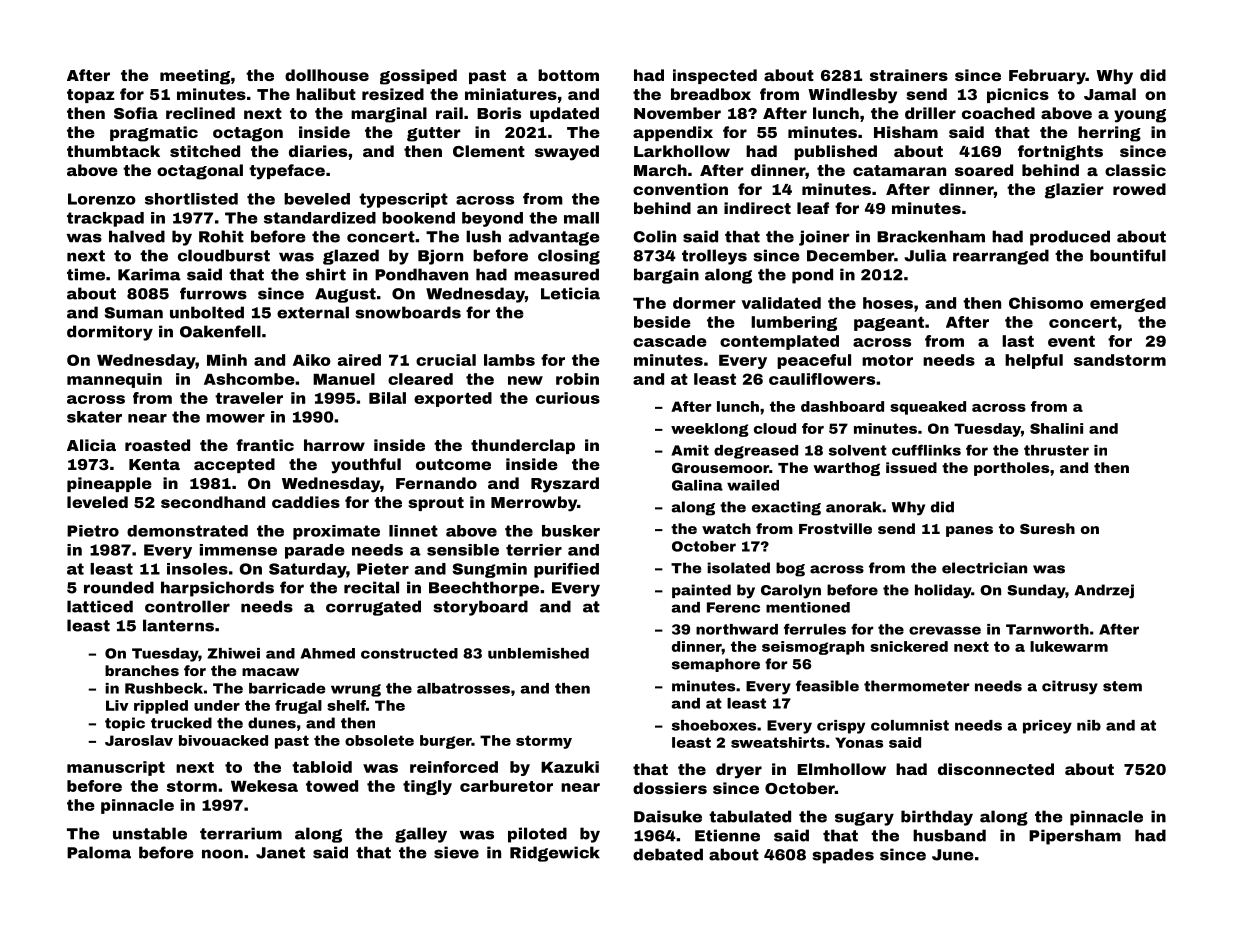 The image size is (1233, 952). Describe the element at coordinates (945, 630) in the screenshot. I see `crevasse` at that location.
